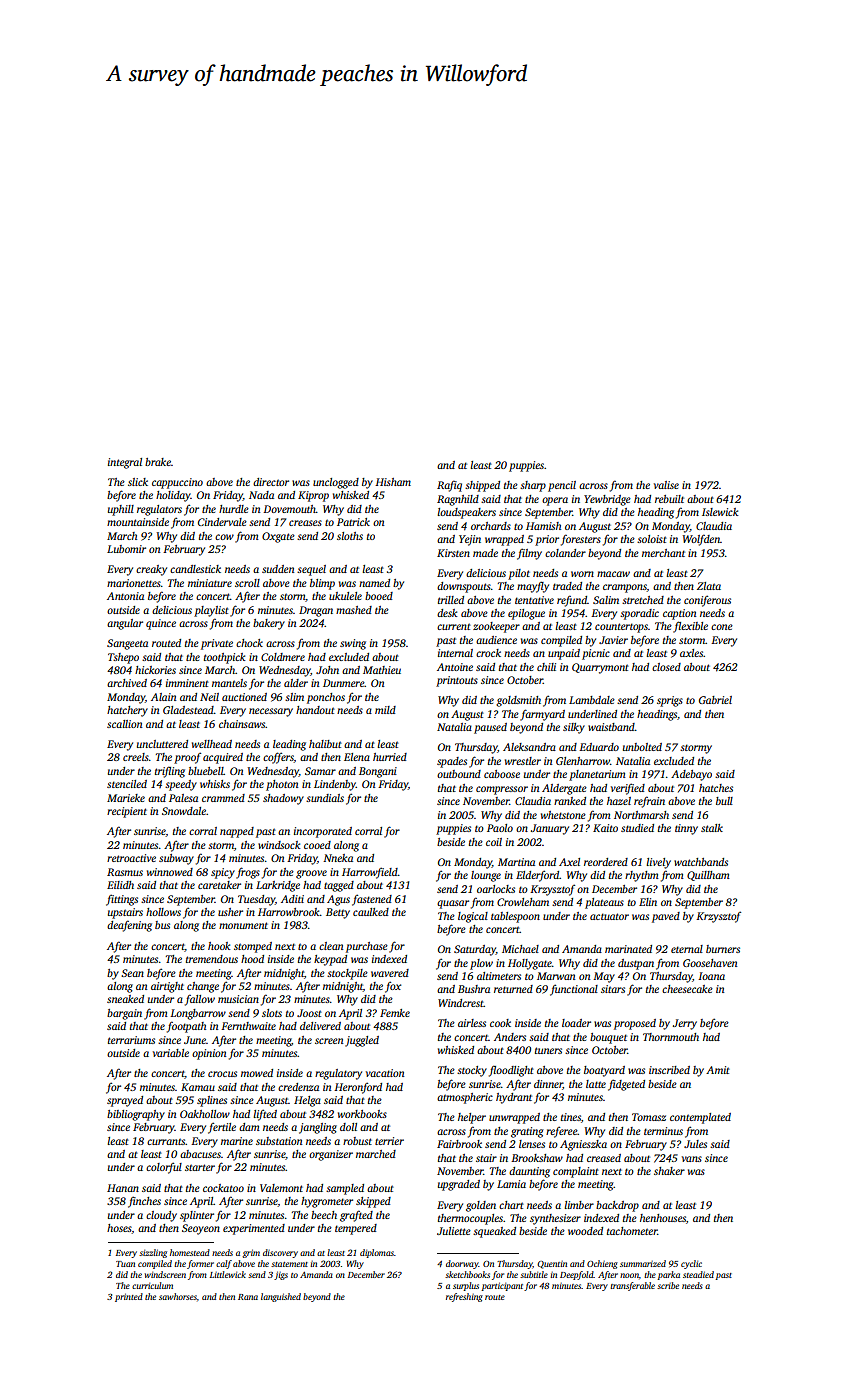 The width and height of the screenshot is (849, 1400). I want to click on valise, so click(666, 485).
